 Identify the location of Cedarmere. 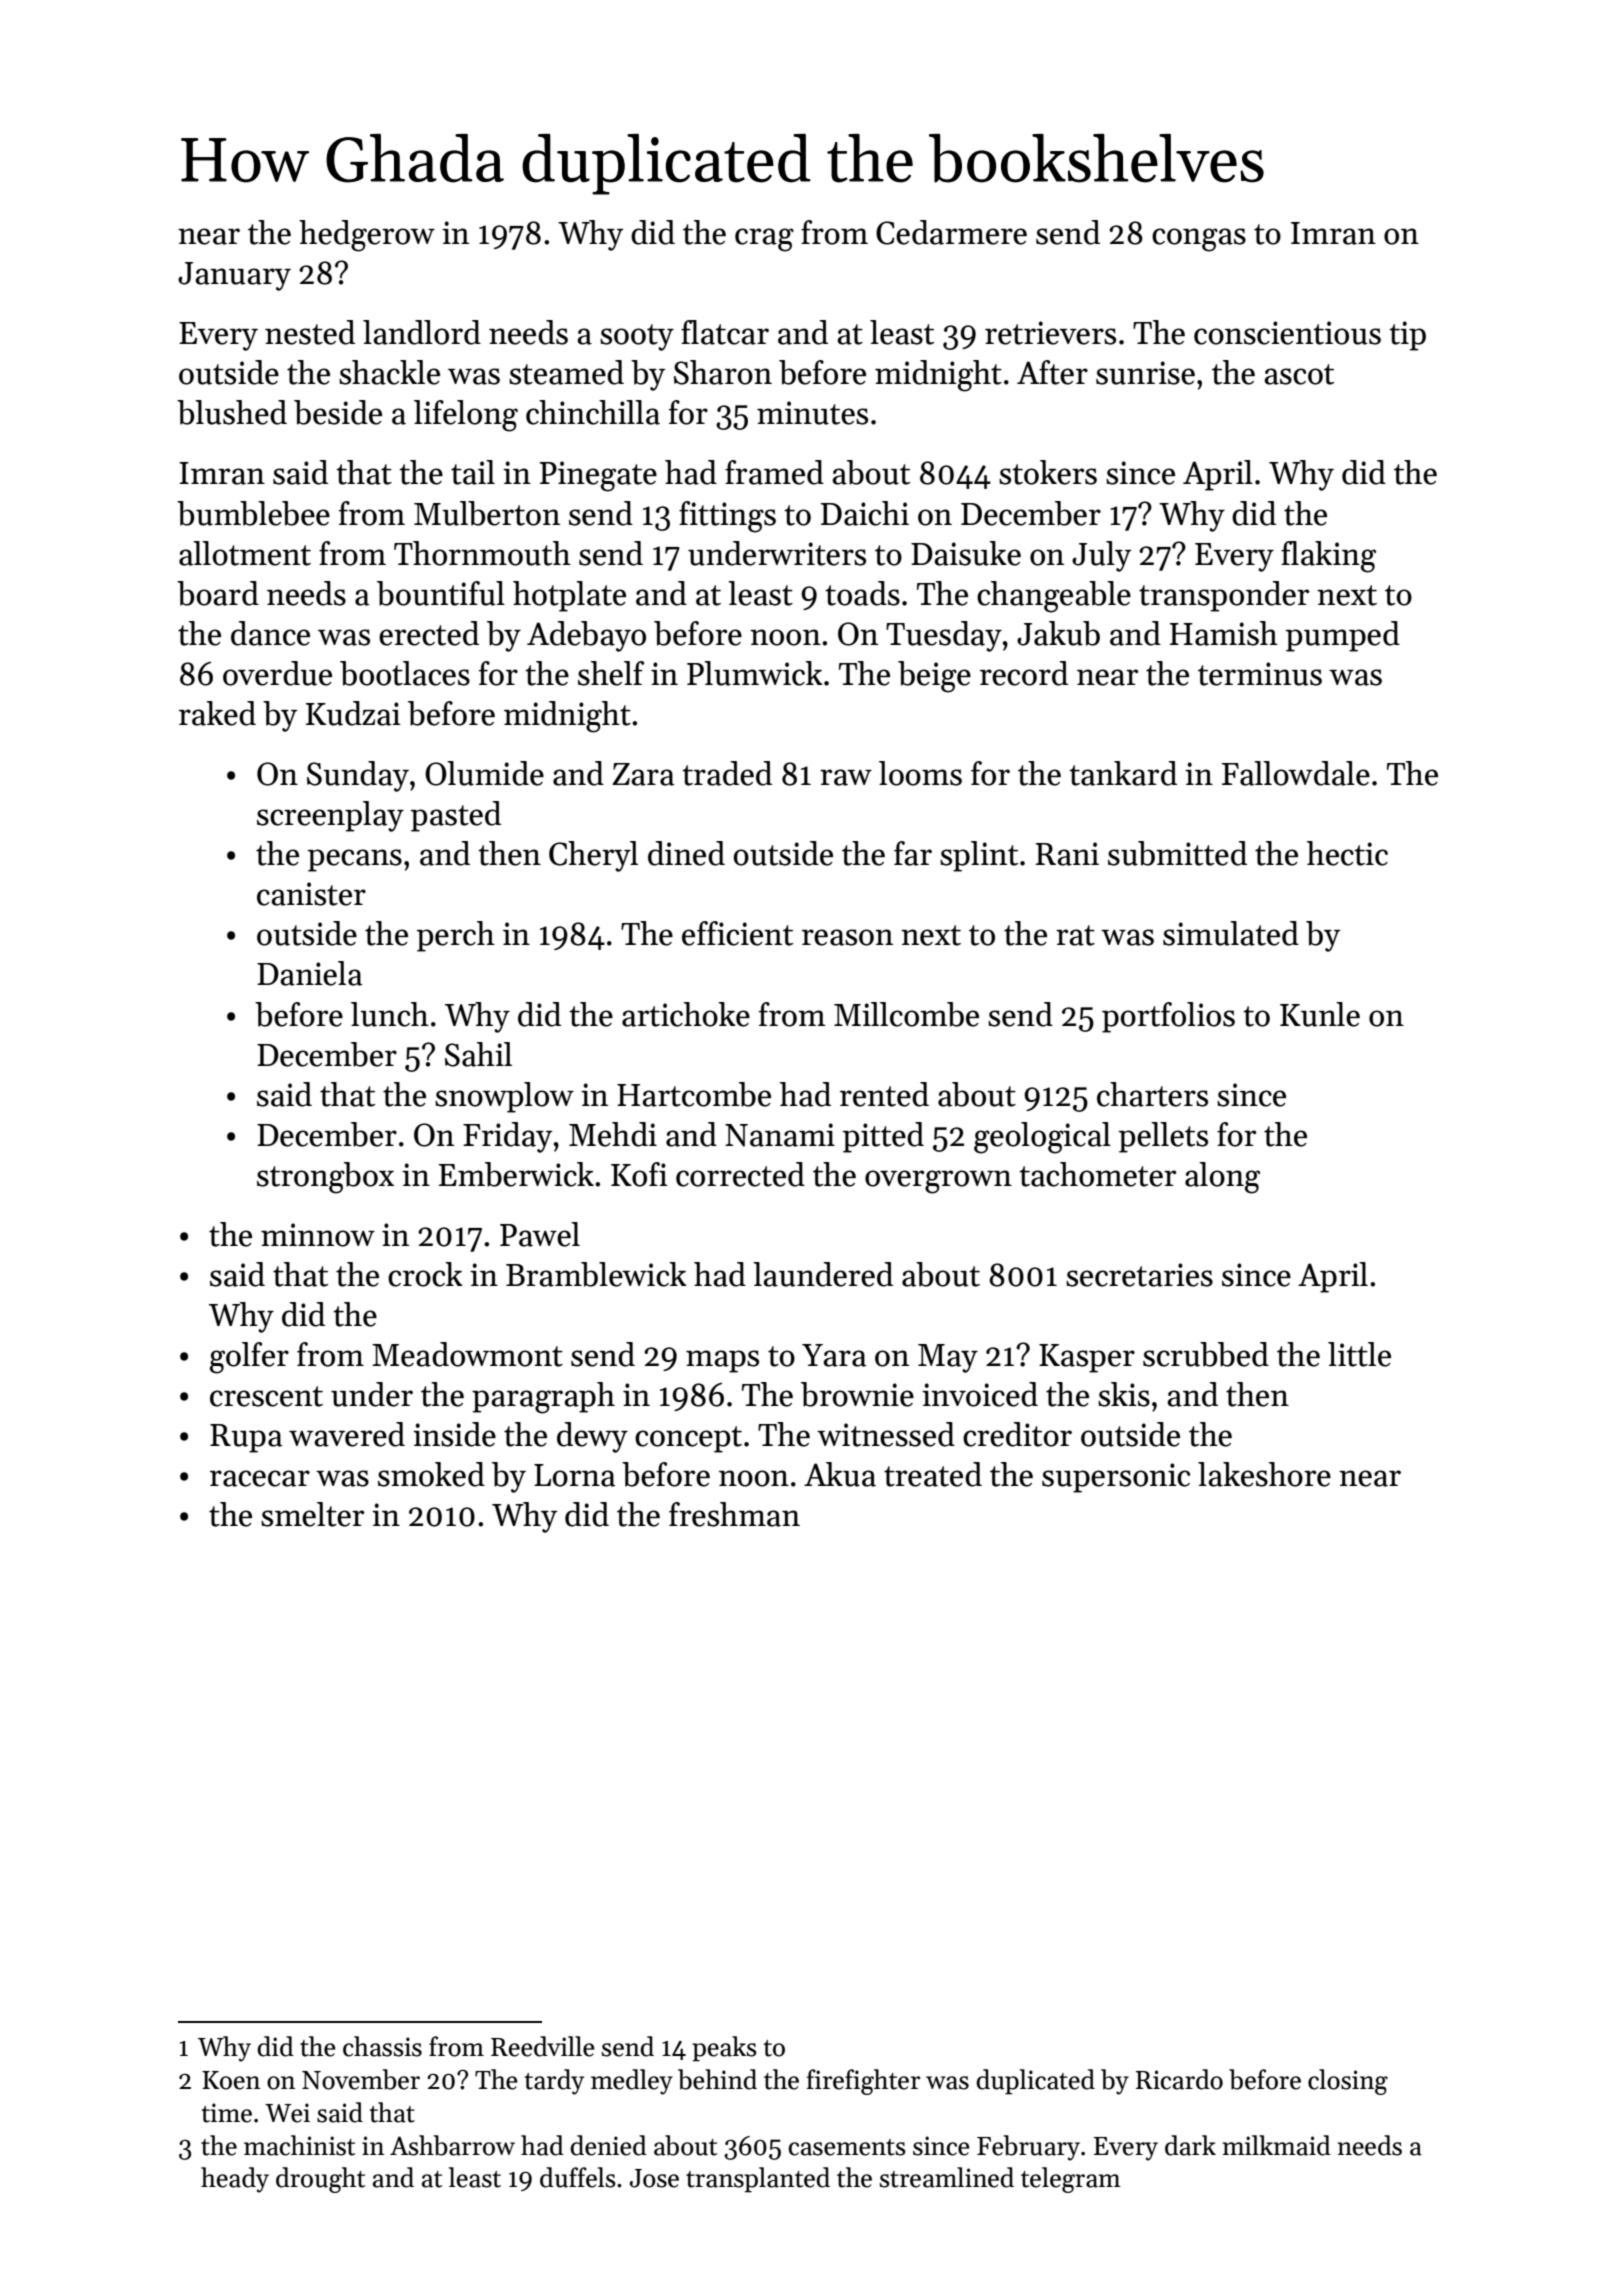
(951, 232).
